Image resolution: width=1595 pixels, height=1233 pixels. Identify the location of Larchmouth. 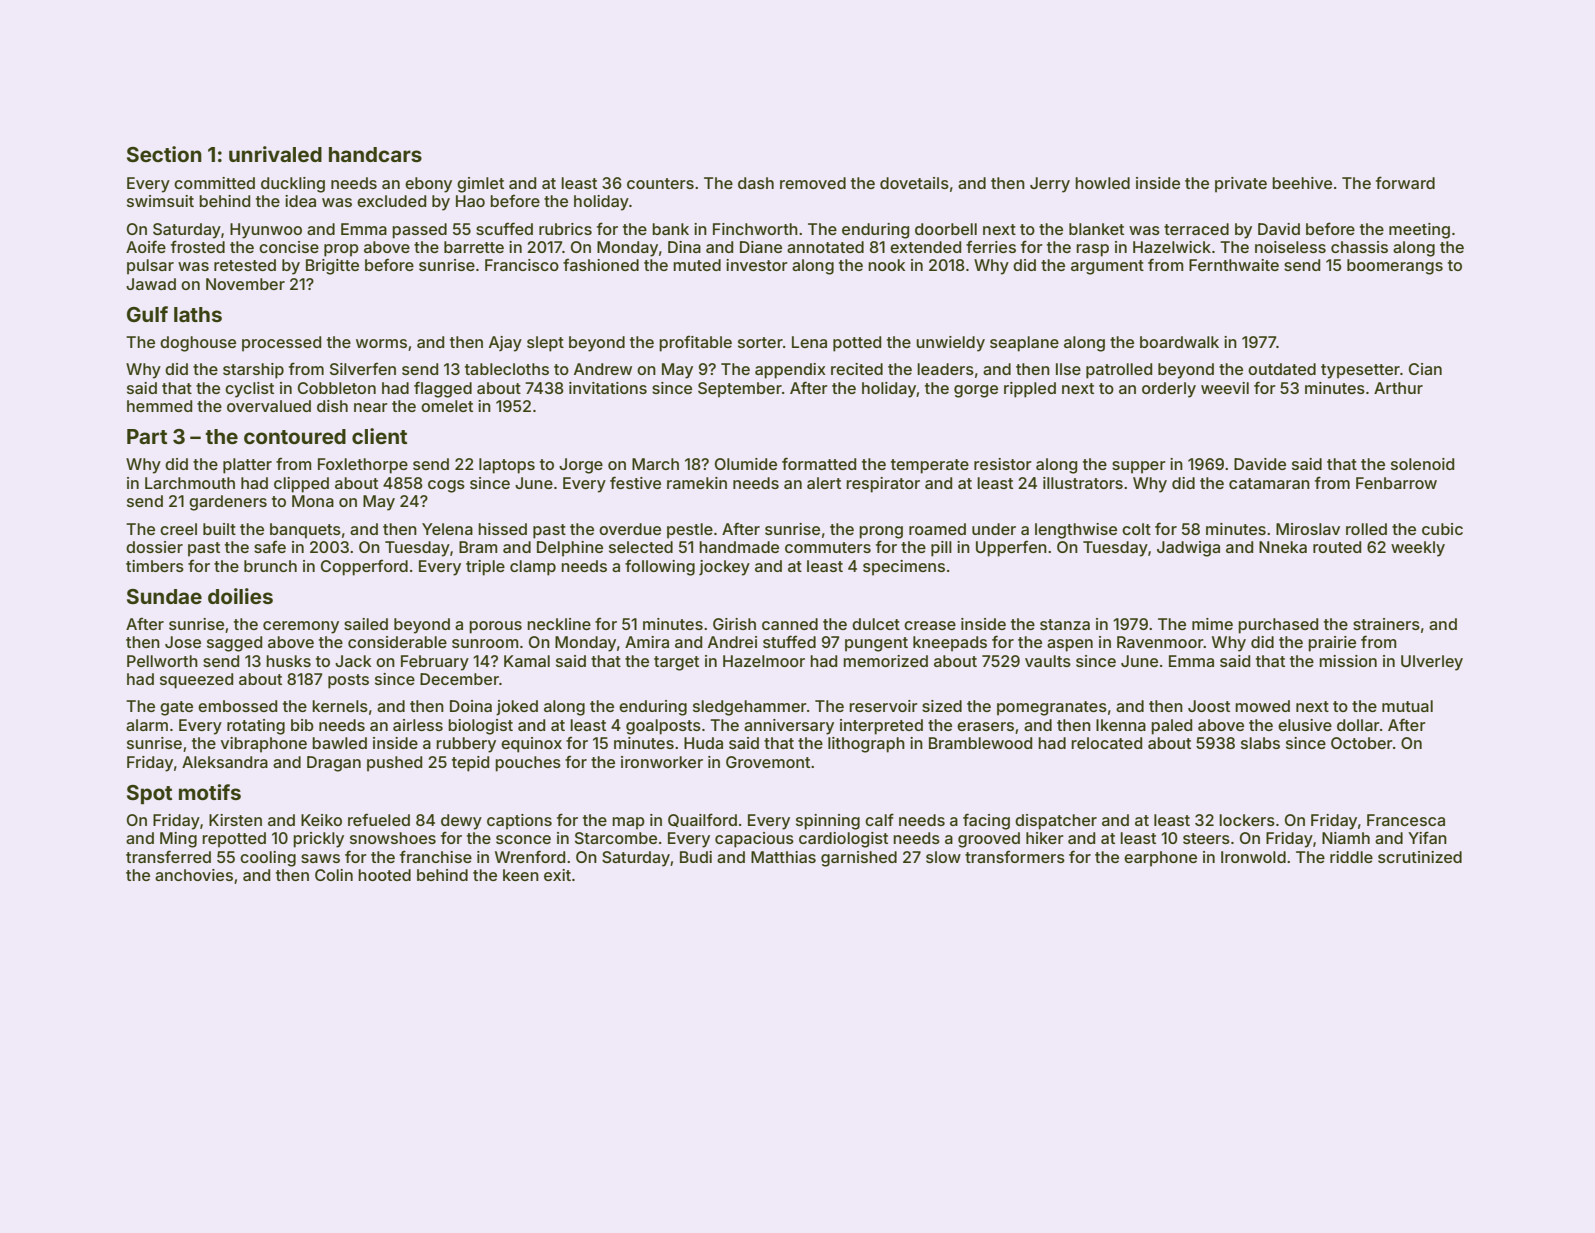
(190, 483).
